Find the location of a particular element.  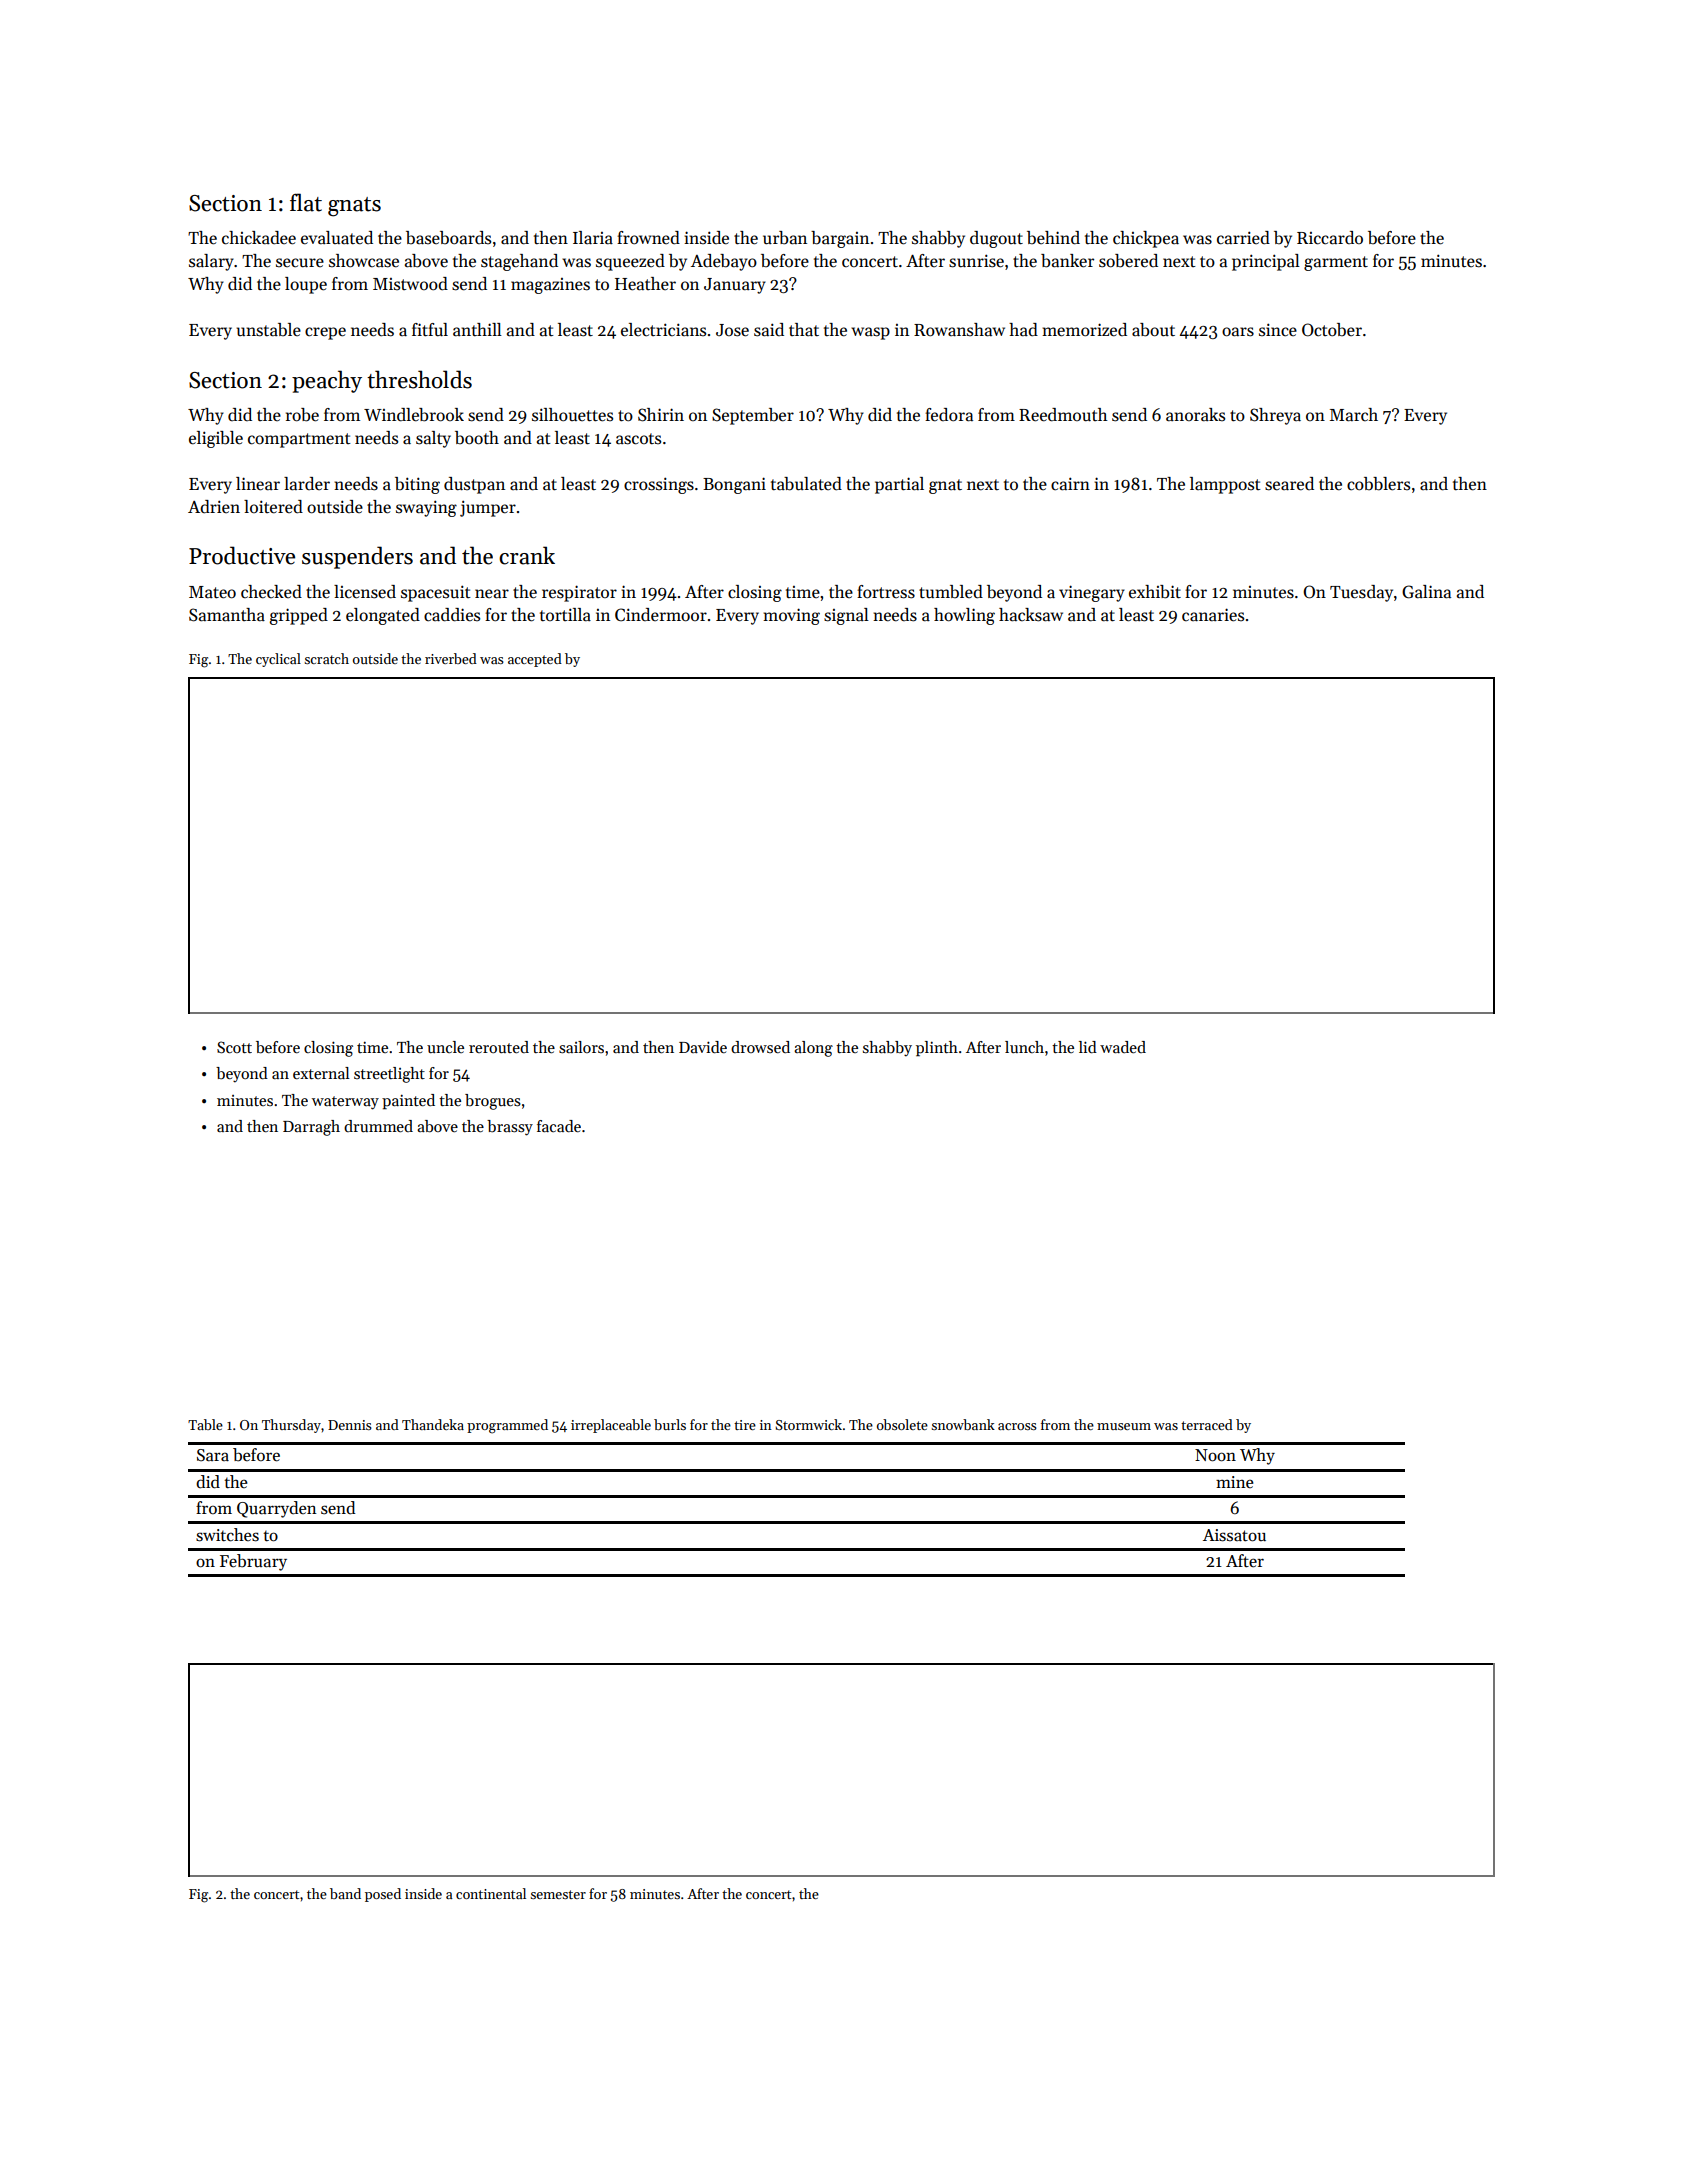

Ilaria is located at coordinates (593, 238).
